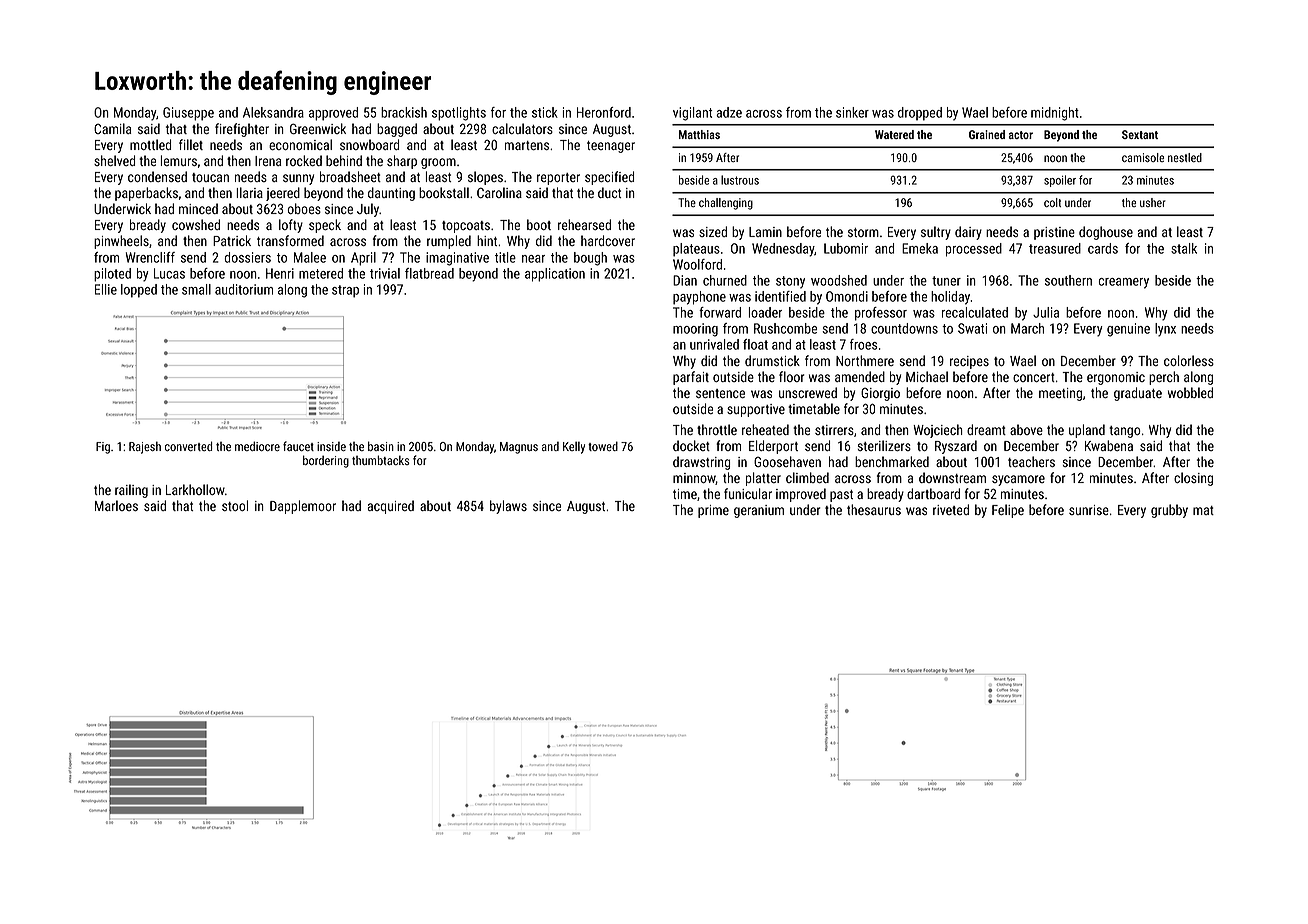 The image size is (1308, 924). What do you see at coordinates (188, 114) in the document?
I see `Giuseppe` at bounding box center [188, 114].
